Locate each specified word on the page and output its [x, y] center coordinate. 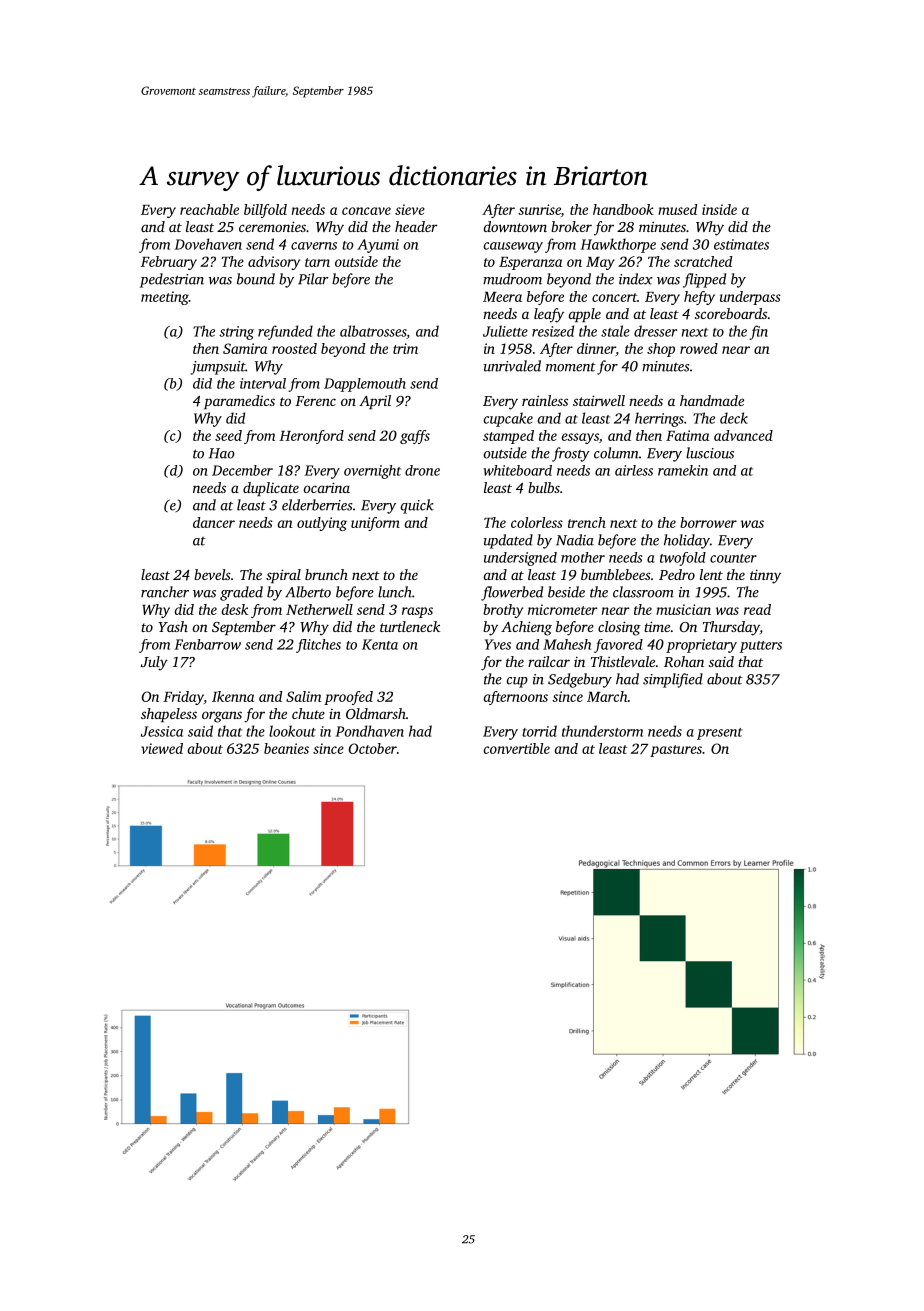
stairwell [599, 400]
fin [759, 332]
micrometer [562, 609]
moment [571, 367]
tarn [317, 262]
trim [405, 348]
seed [228, 435]
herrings [659, 419]
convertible [517, 748]
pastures [676, 751]
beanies [286, 748]
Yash [173, 626]
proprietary [701, 646]
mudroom [512, 279]
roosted [294, 348]
